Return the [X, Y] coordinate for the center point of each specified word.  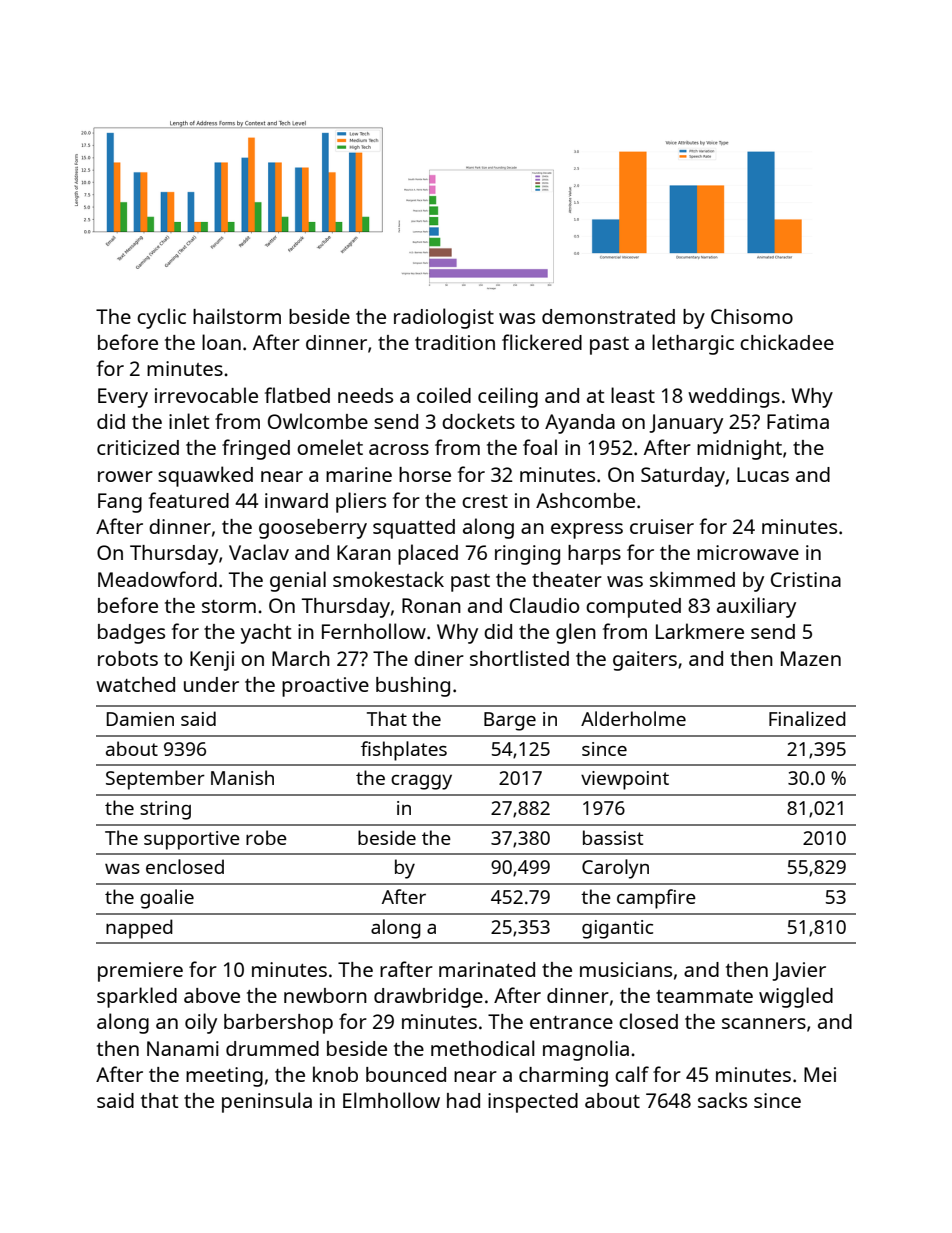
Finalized [807, 718]
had [463, 1100]
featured [189, 500]
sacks [722, 1100]
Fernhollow [374, 631]
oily [201, 1023]
